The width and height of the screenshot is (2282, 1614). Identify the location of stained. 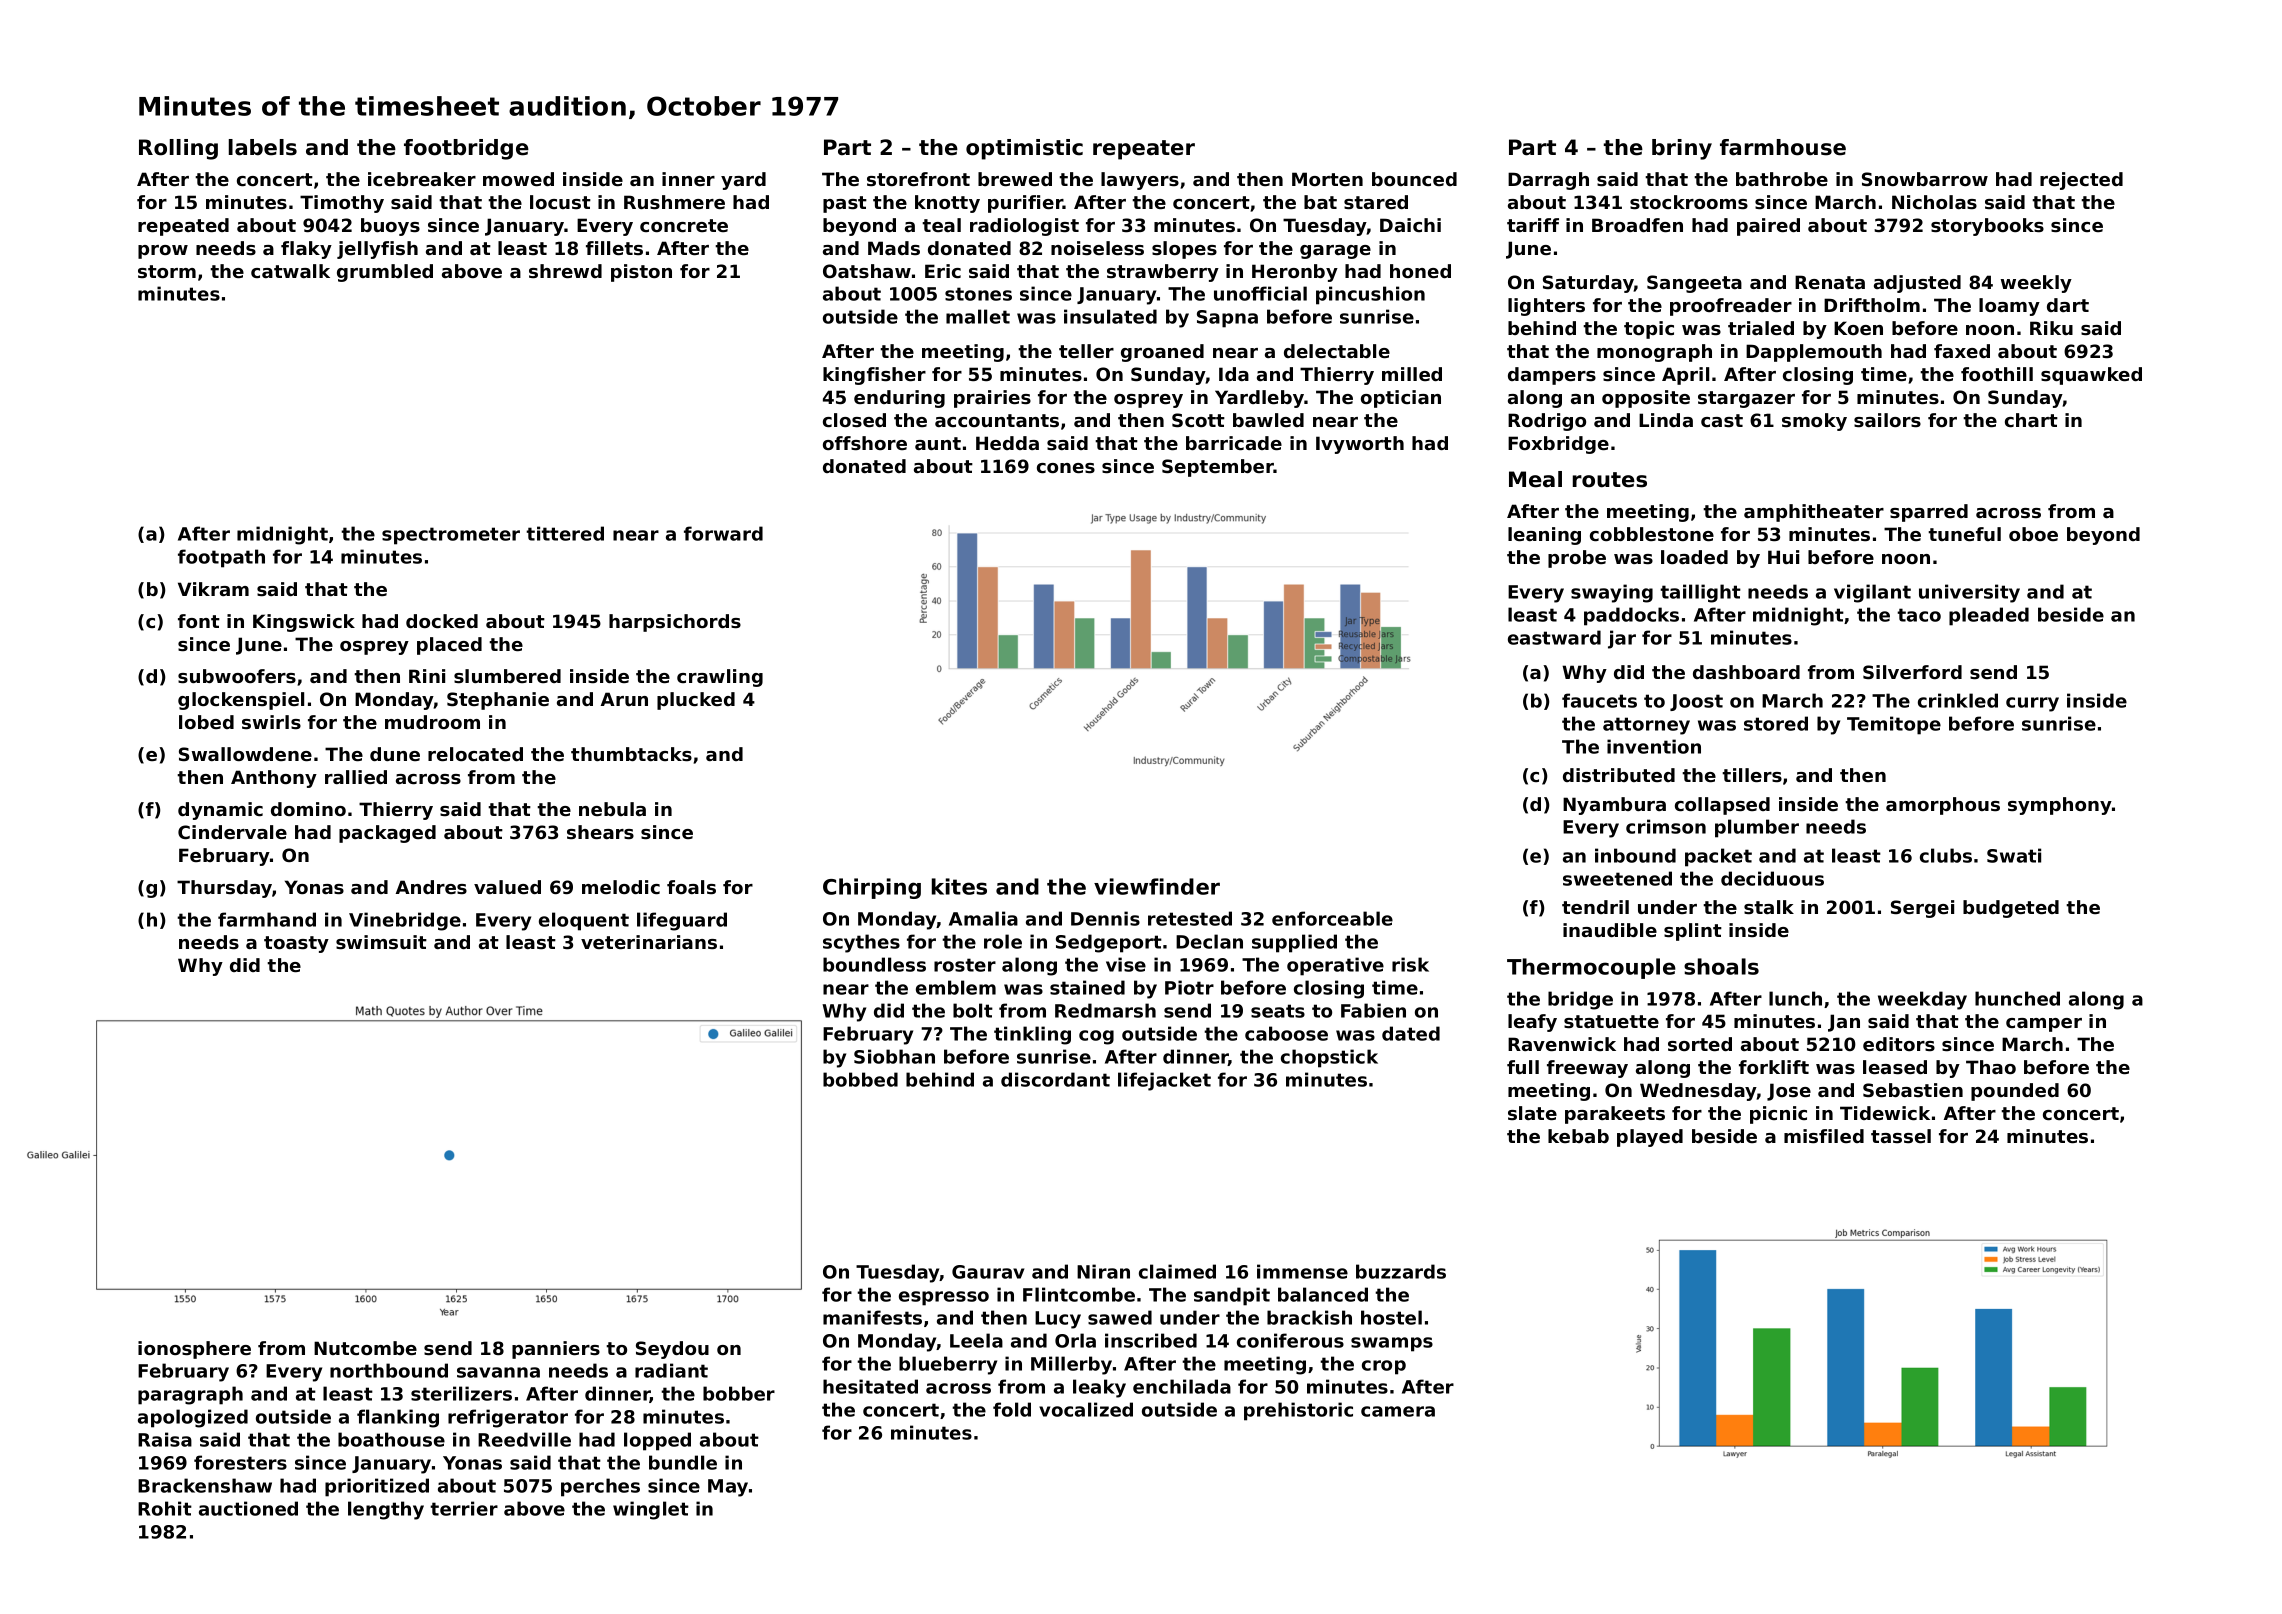
(1087, 987).
